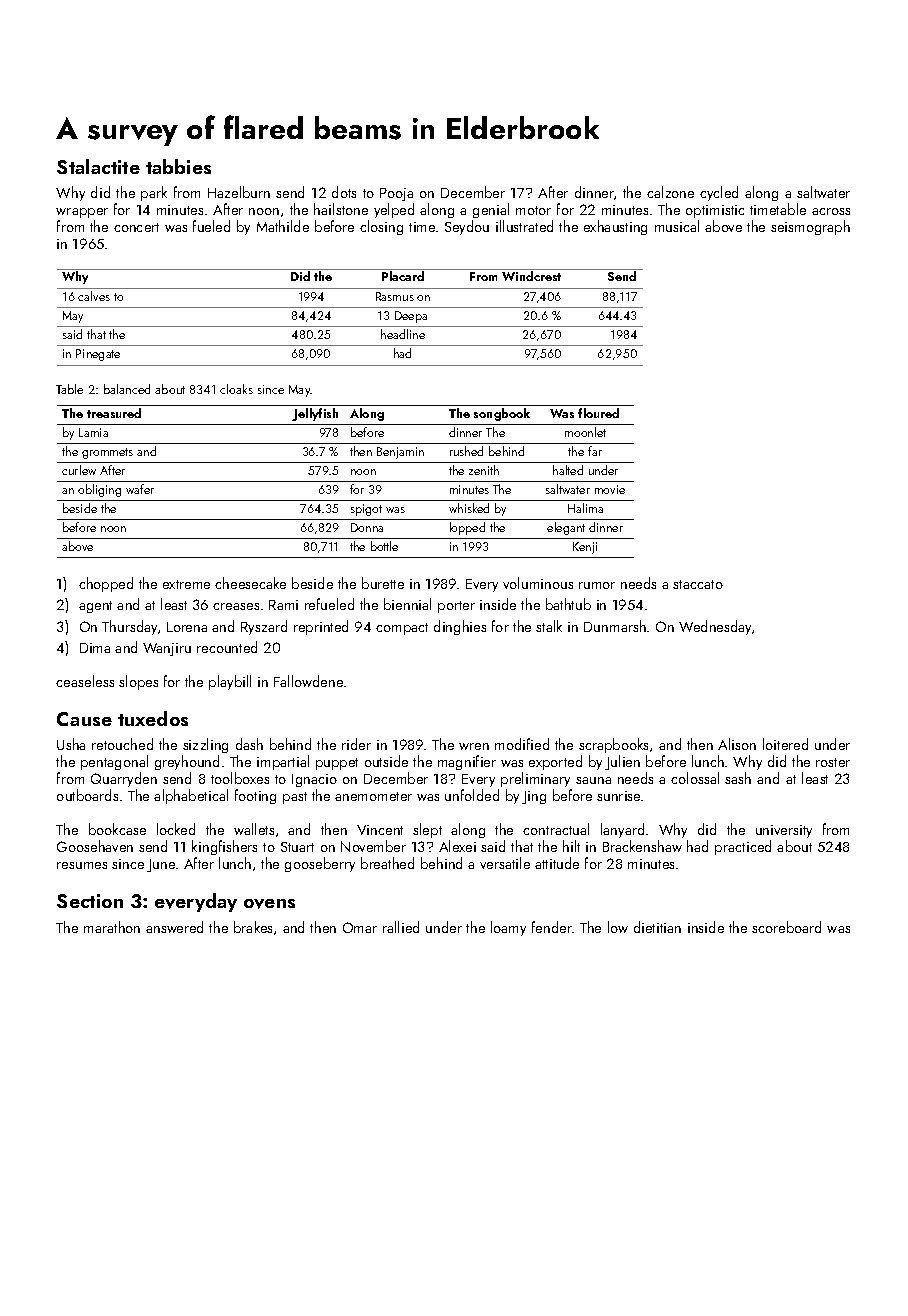 Image resolution: width=908 pixels, height=1316 pixels. What do you see at coordinates (396, 194) in the image?
I see `Pooja` at bounding box center [396, 194].
